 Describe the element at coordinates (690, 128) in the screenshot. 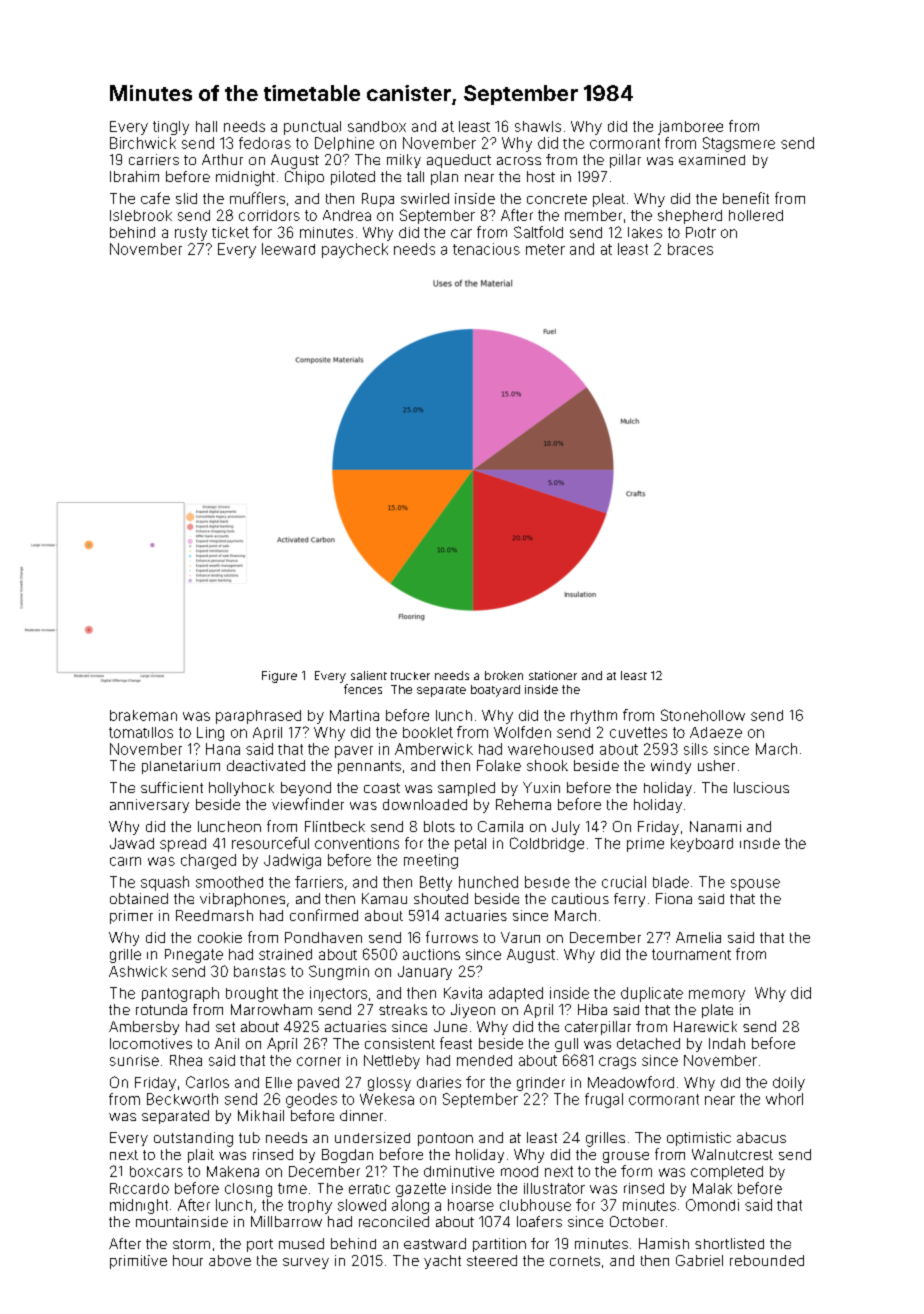

I see `jamboree` at that location.
